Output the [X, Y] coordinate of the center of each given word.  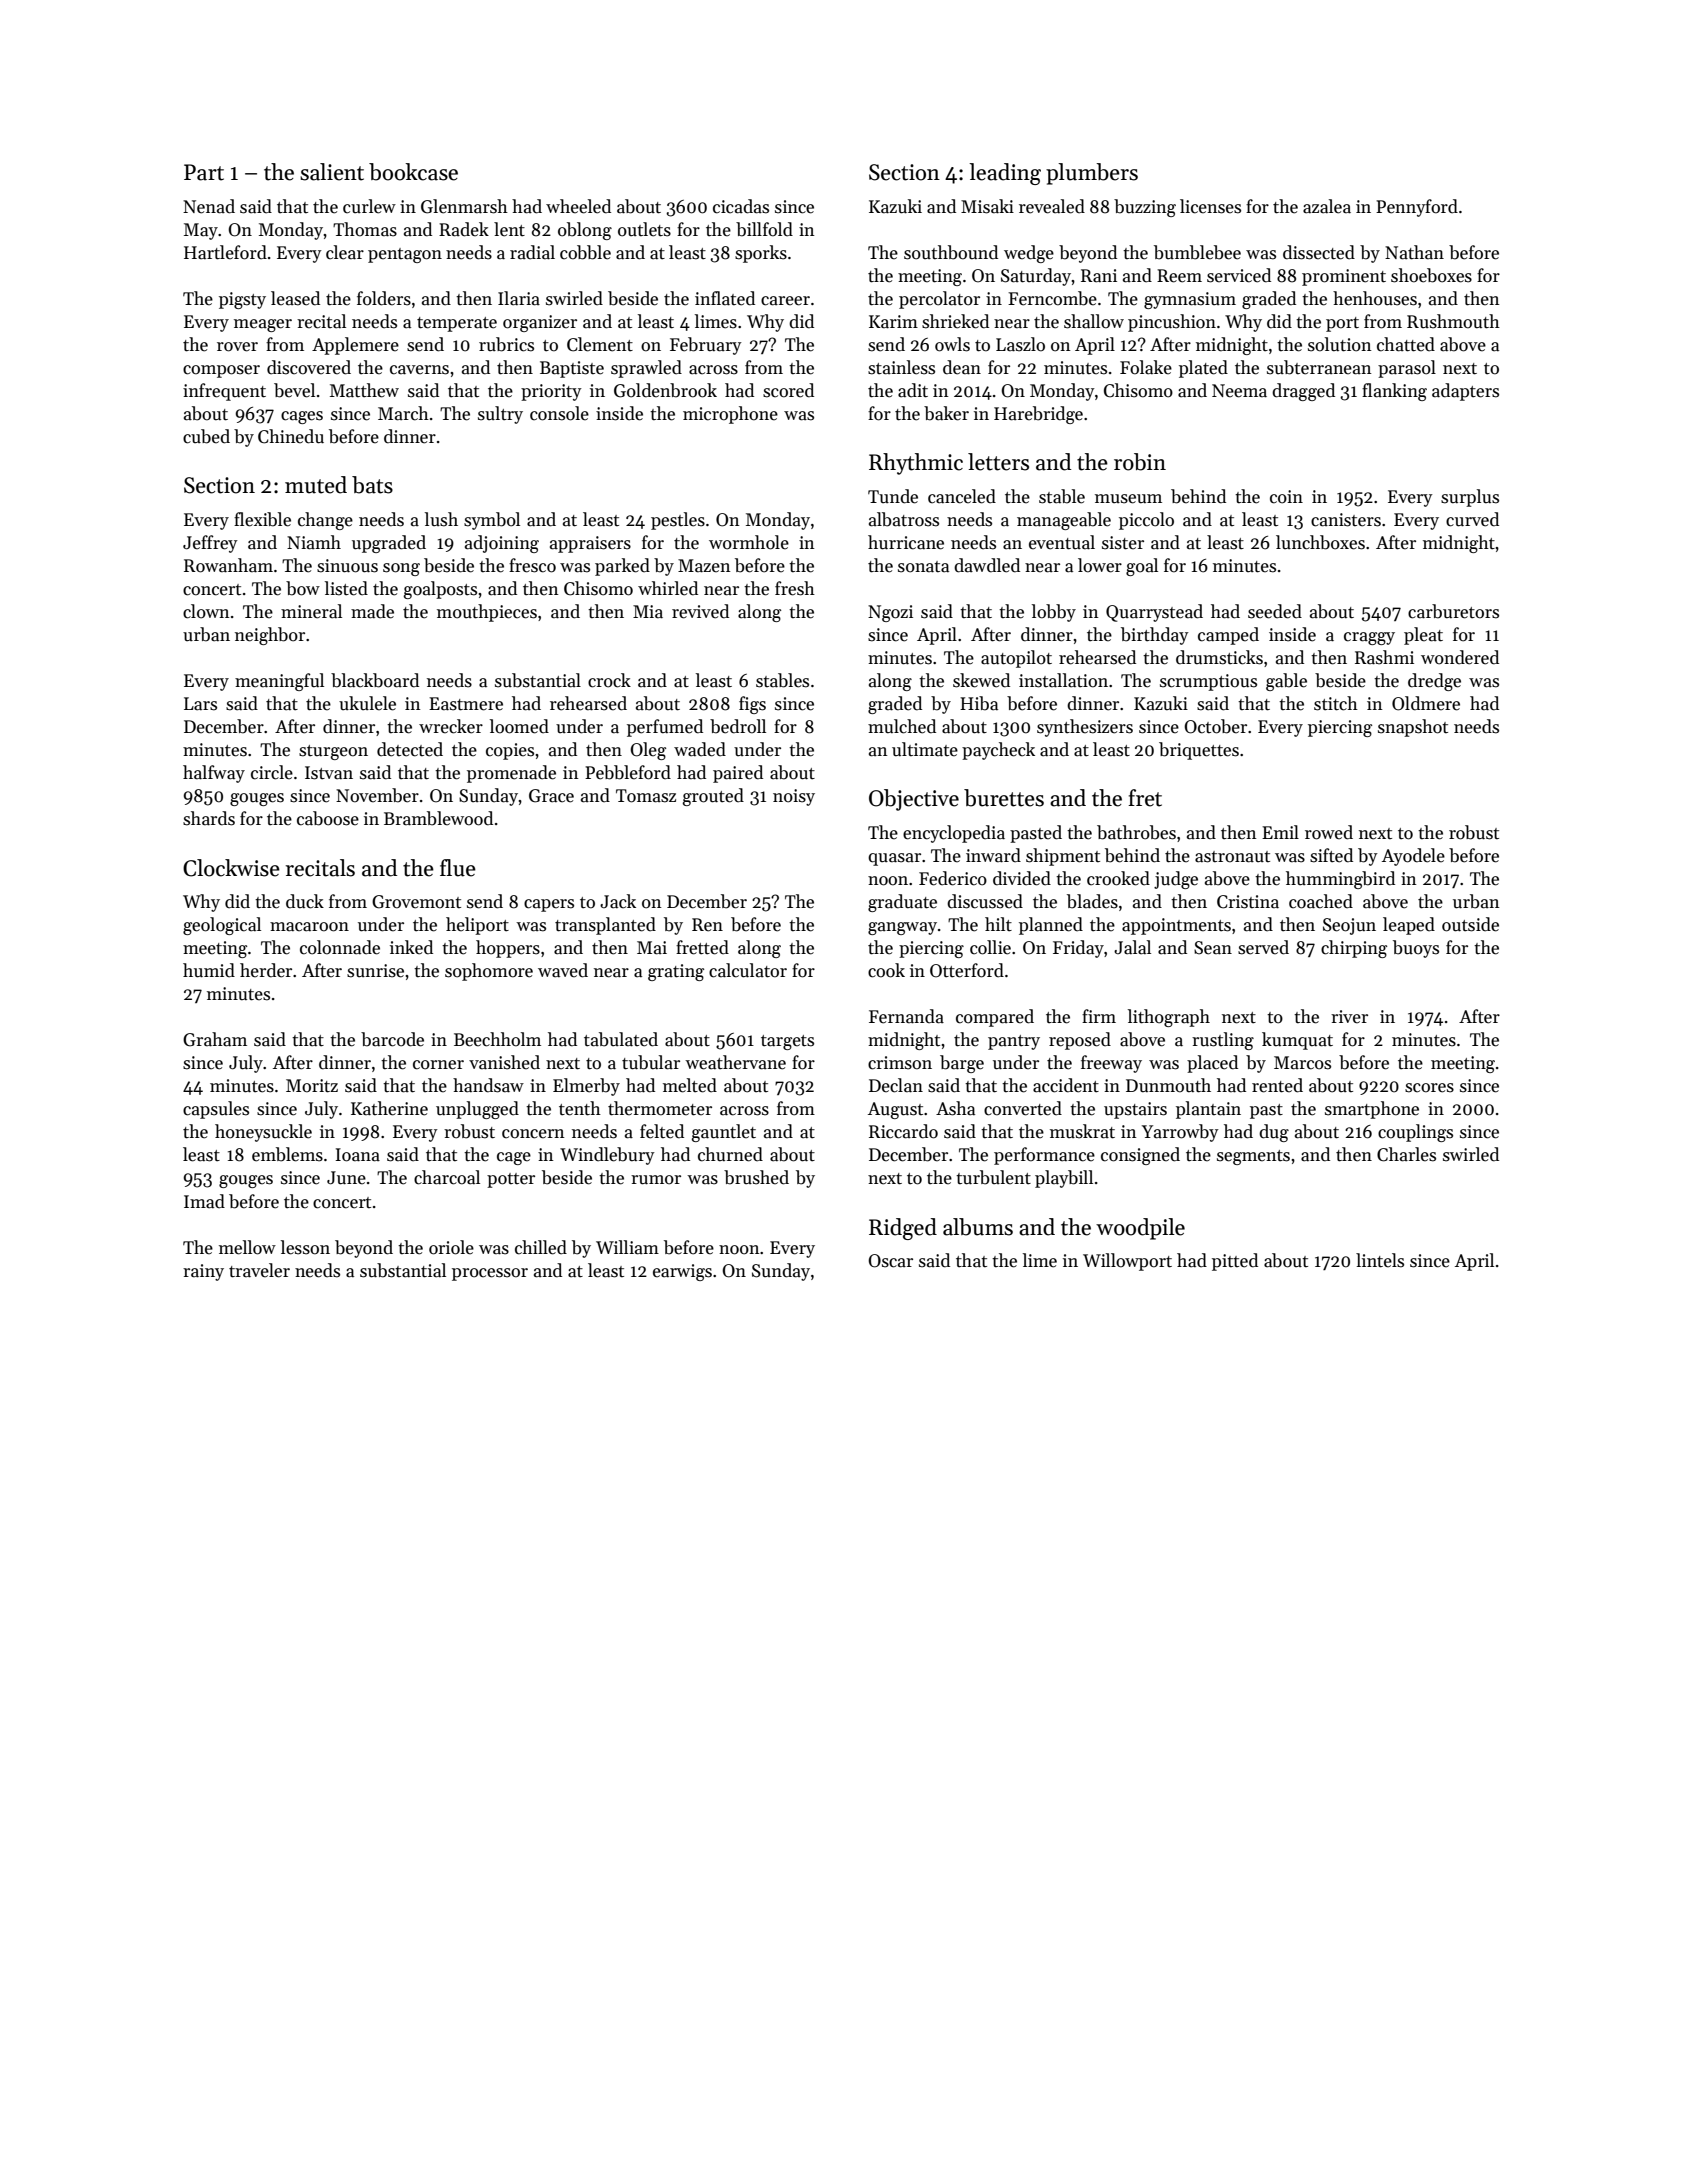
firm [1099, 1016]
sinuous [347, 566]
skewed [981, 680]
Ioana [358, 1155]
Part [204, 172]
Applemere [355, 346]
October [1215, 726]
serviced [1239, 275]
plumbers [1092, 174]
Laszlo [1020, 344]
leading [1005, 174]
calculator [748, 970]
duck [305, 901]
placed [1212, 1064]
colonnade [340, 947]
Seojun [1349, 926]
